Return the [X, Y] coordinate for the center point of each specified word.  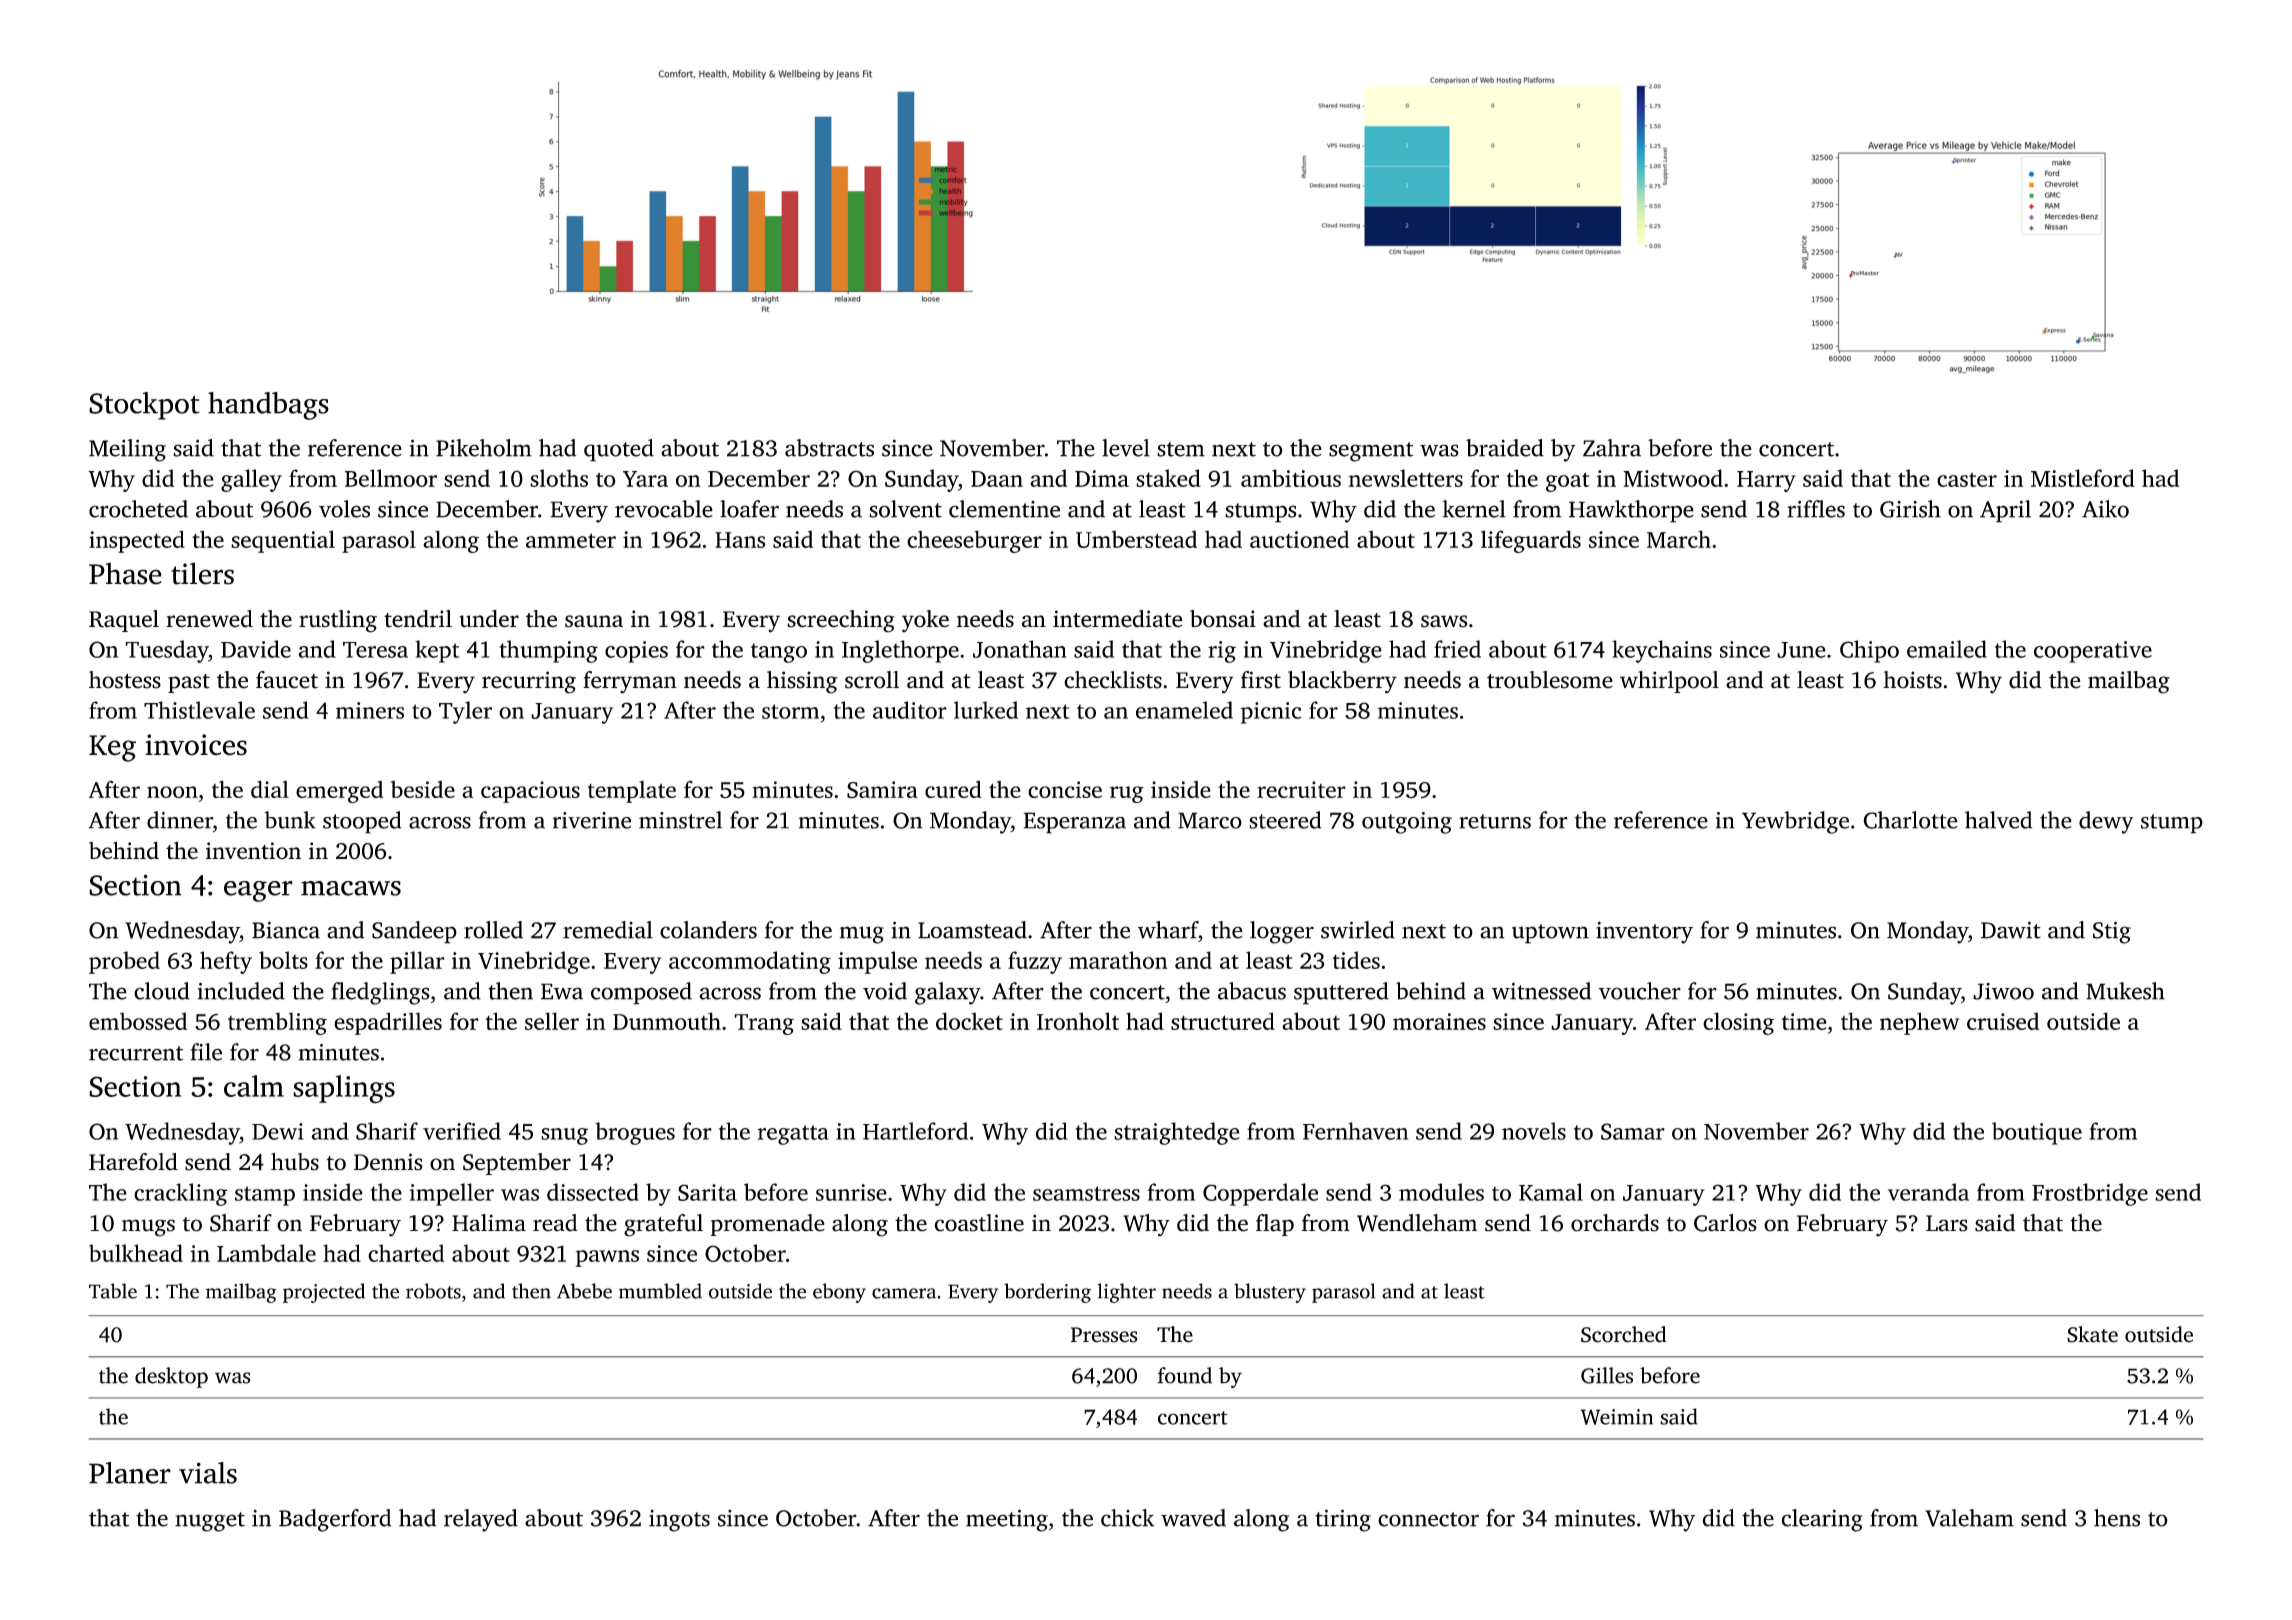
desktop [171, 1377]
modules [1441, 1192]
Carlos [1725, 1223]
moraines [1439, 1021]
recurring [529, 682]
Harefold [133, 1162]
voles [344, 509]
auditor [910, 710]
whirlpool [1669, 682]
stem [1181, 449]
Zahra [1612, 448]
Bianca [286, 930]
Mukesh [2125, 991]
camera [904, 1293]
